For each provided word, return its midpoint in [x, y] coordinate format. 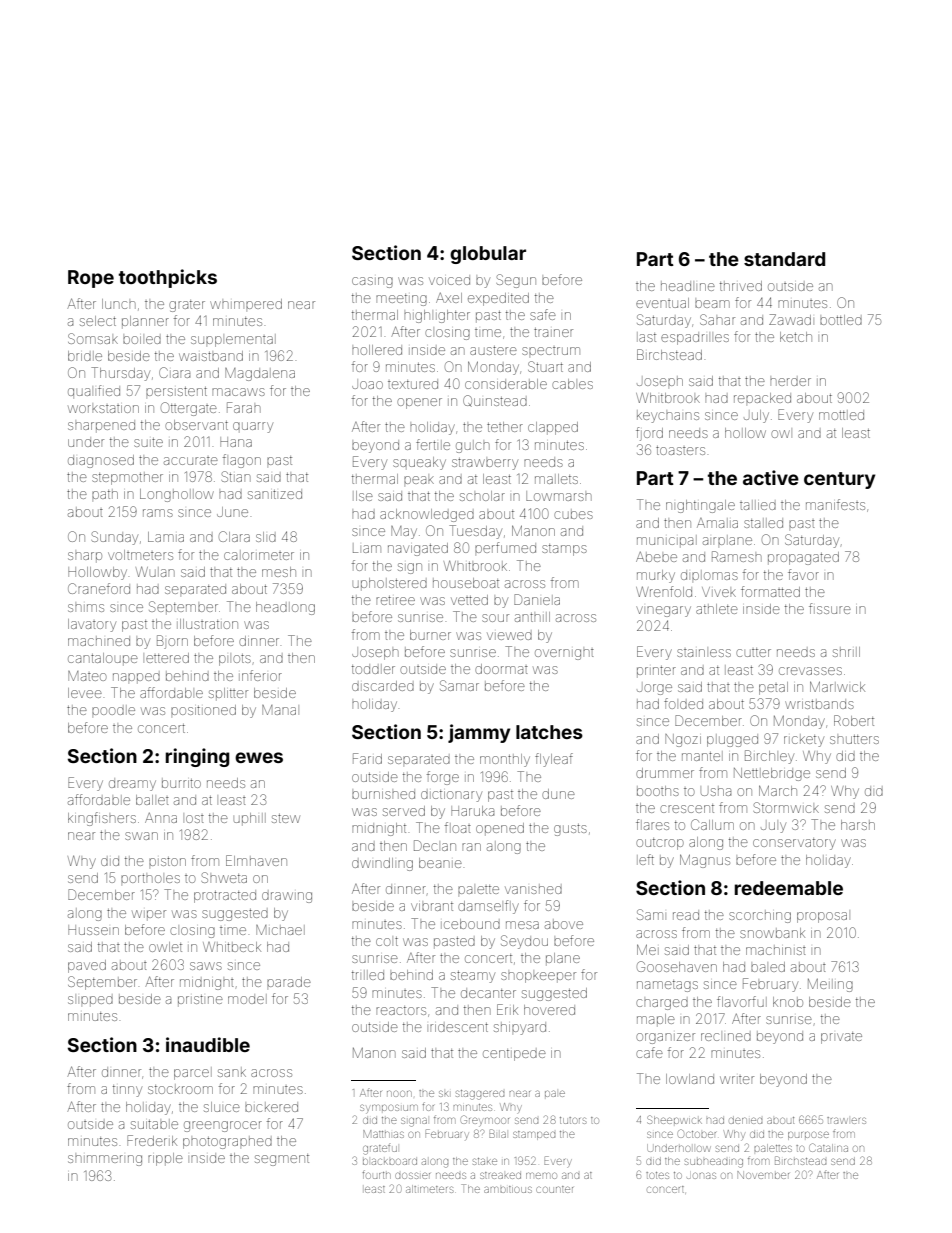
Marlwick [837, 686]
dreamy [132, 784]
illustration [207, 624]
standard [784, 259]
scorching [760, 916]
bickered [271, 1107]
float [458, 827]
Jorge [654, 689]
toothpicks [168, 278]
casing [372, 282]
